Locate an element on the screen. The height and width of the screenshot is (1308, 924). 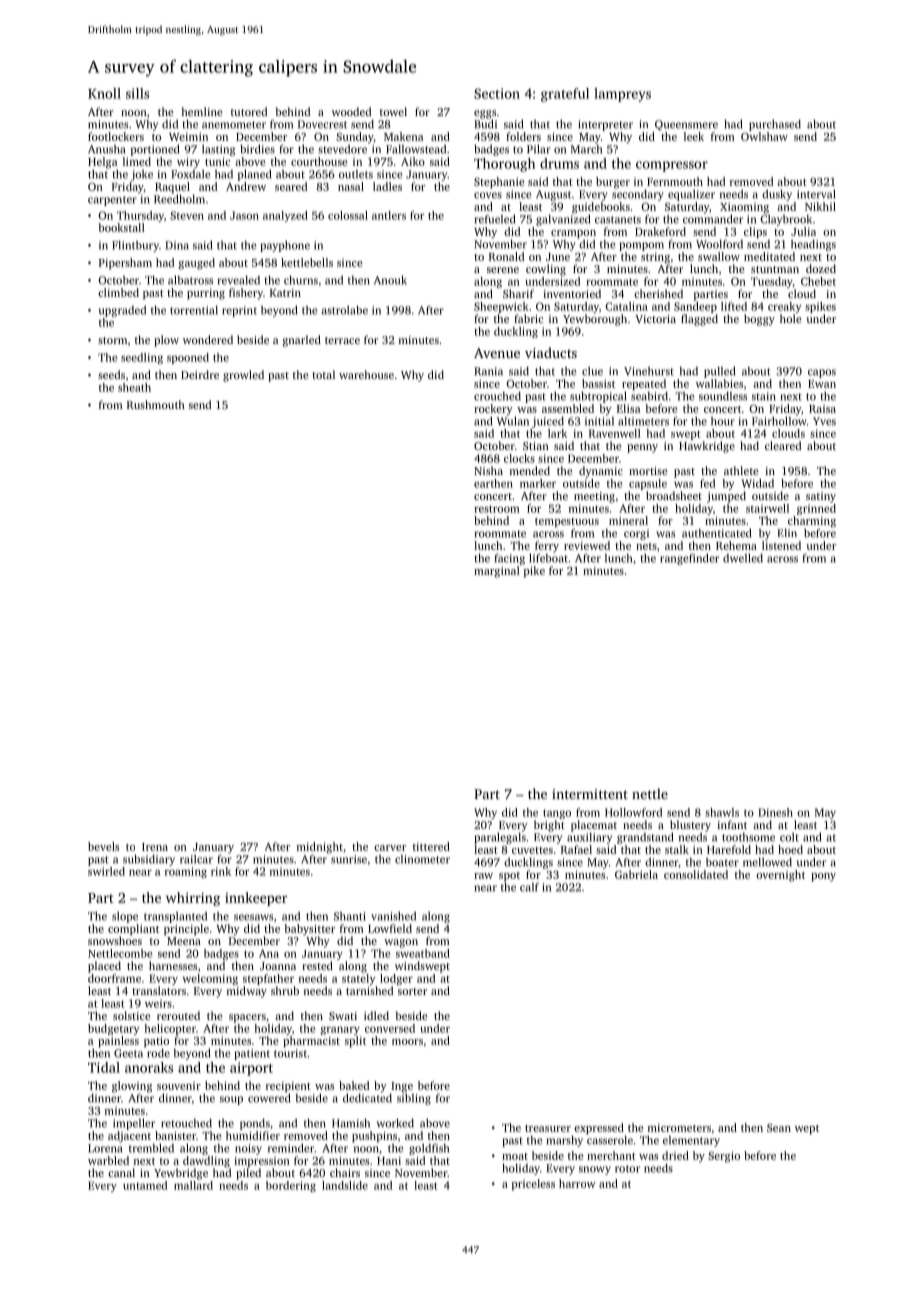
Knoll is located at coordinates (104, 93).
